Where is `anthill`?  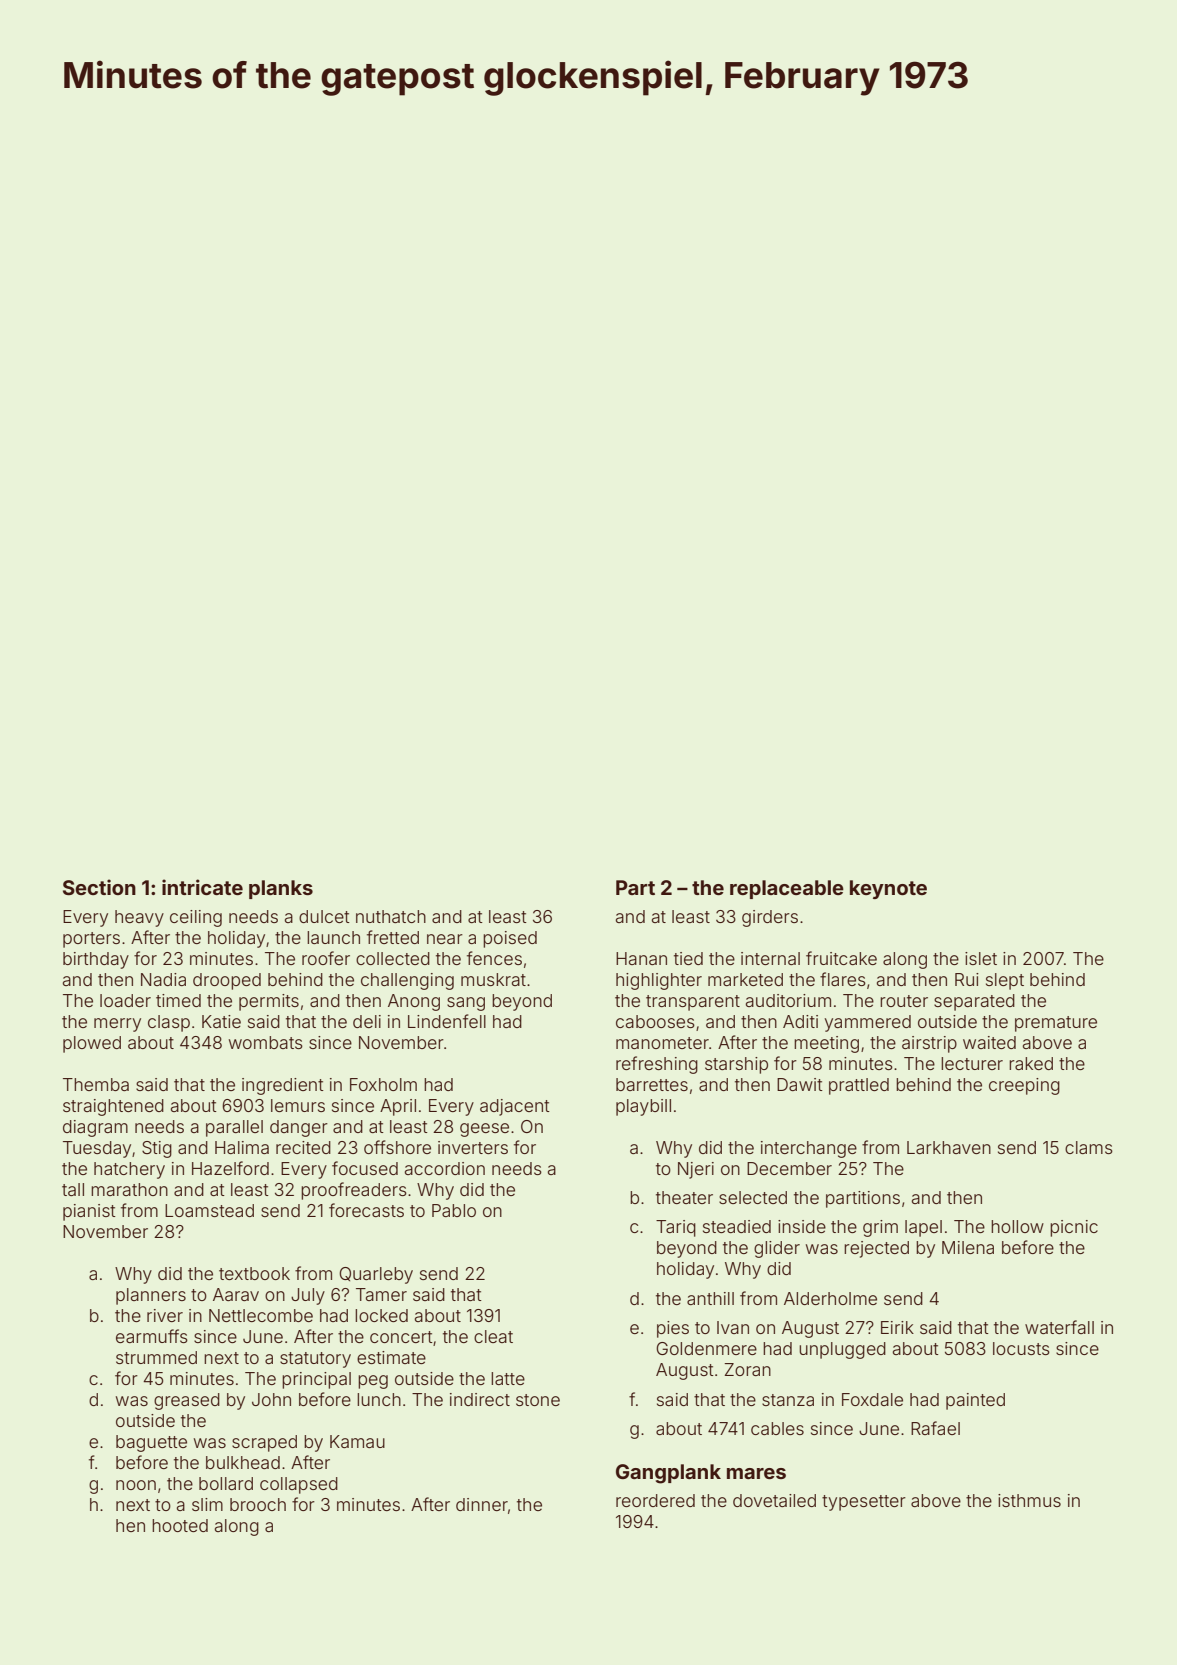
anthill is located at coordinates (710, 1298).
